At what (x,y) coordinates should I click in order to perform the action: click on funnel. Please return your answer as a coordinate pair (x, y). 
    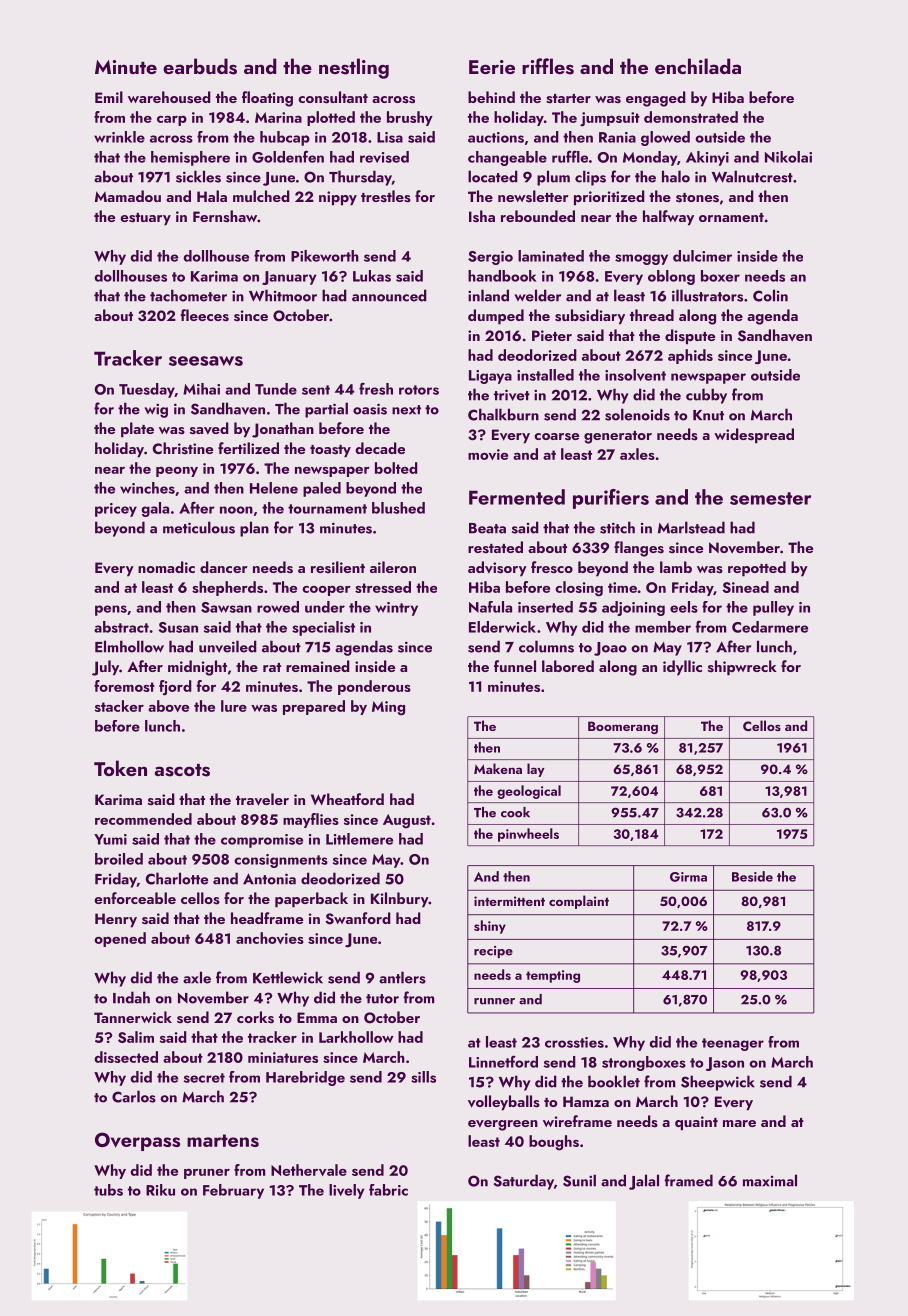
    Looking at the image, I should click on (515, 666).
